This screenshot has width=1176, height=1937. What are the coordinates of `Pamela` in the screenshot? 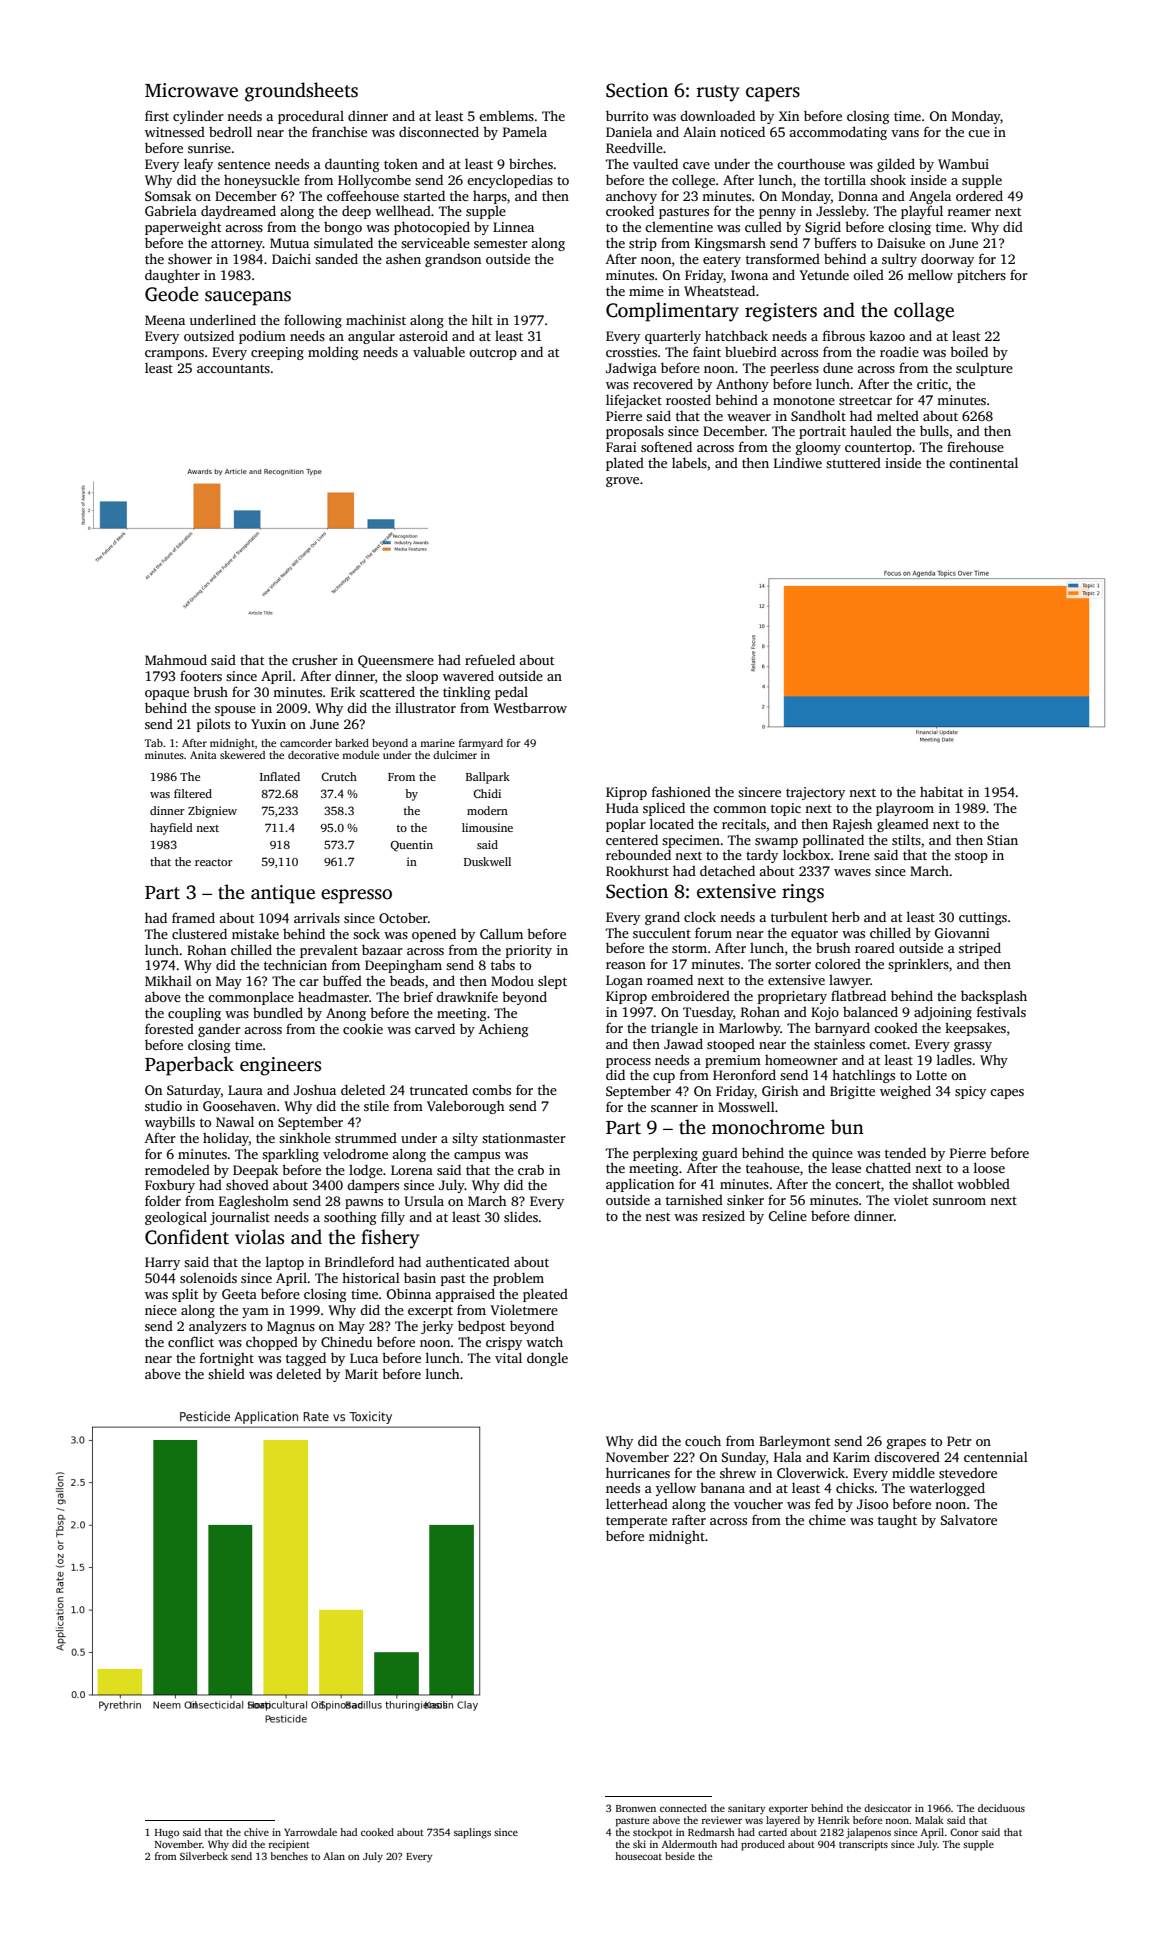 It's located at (525, 131).
